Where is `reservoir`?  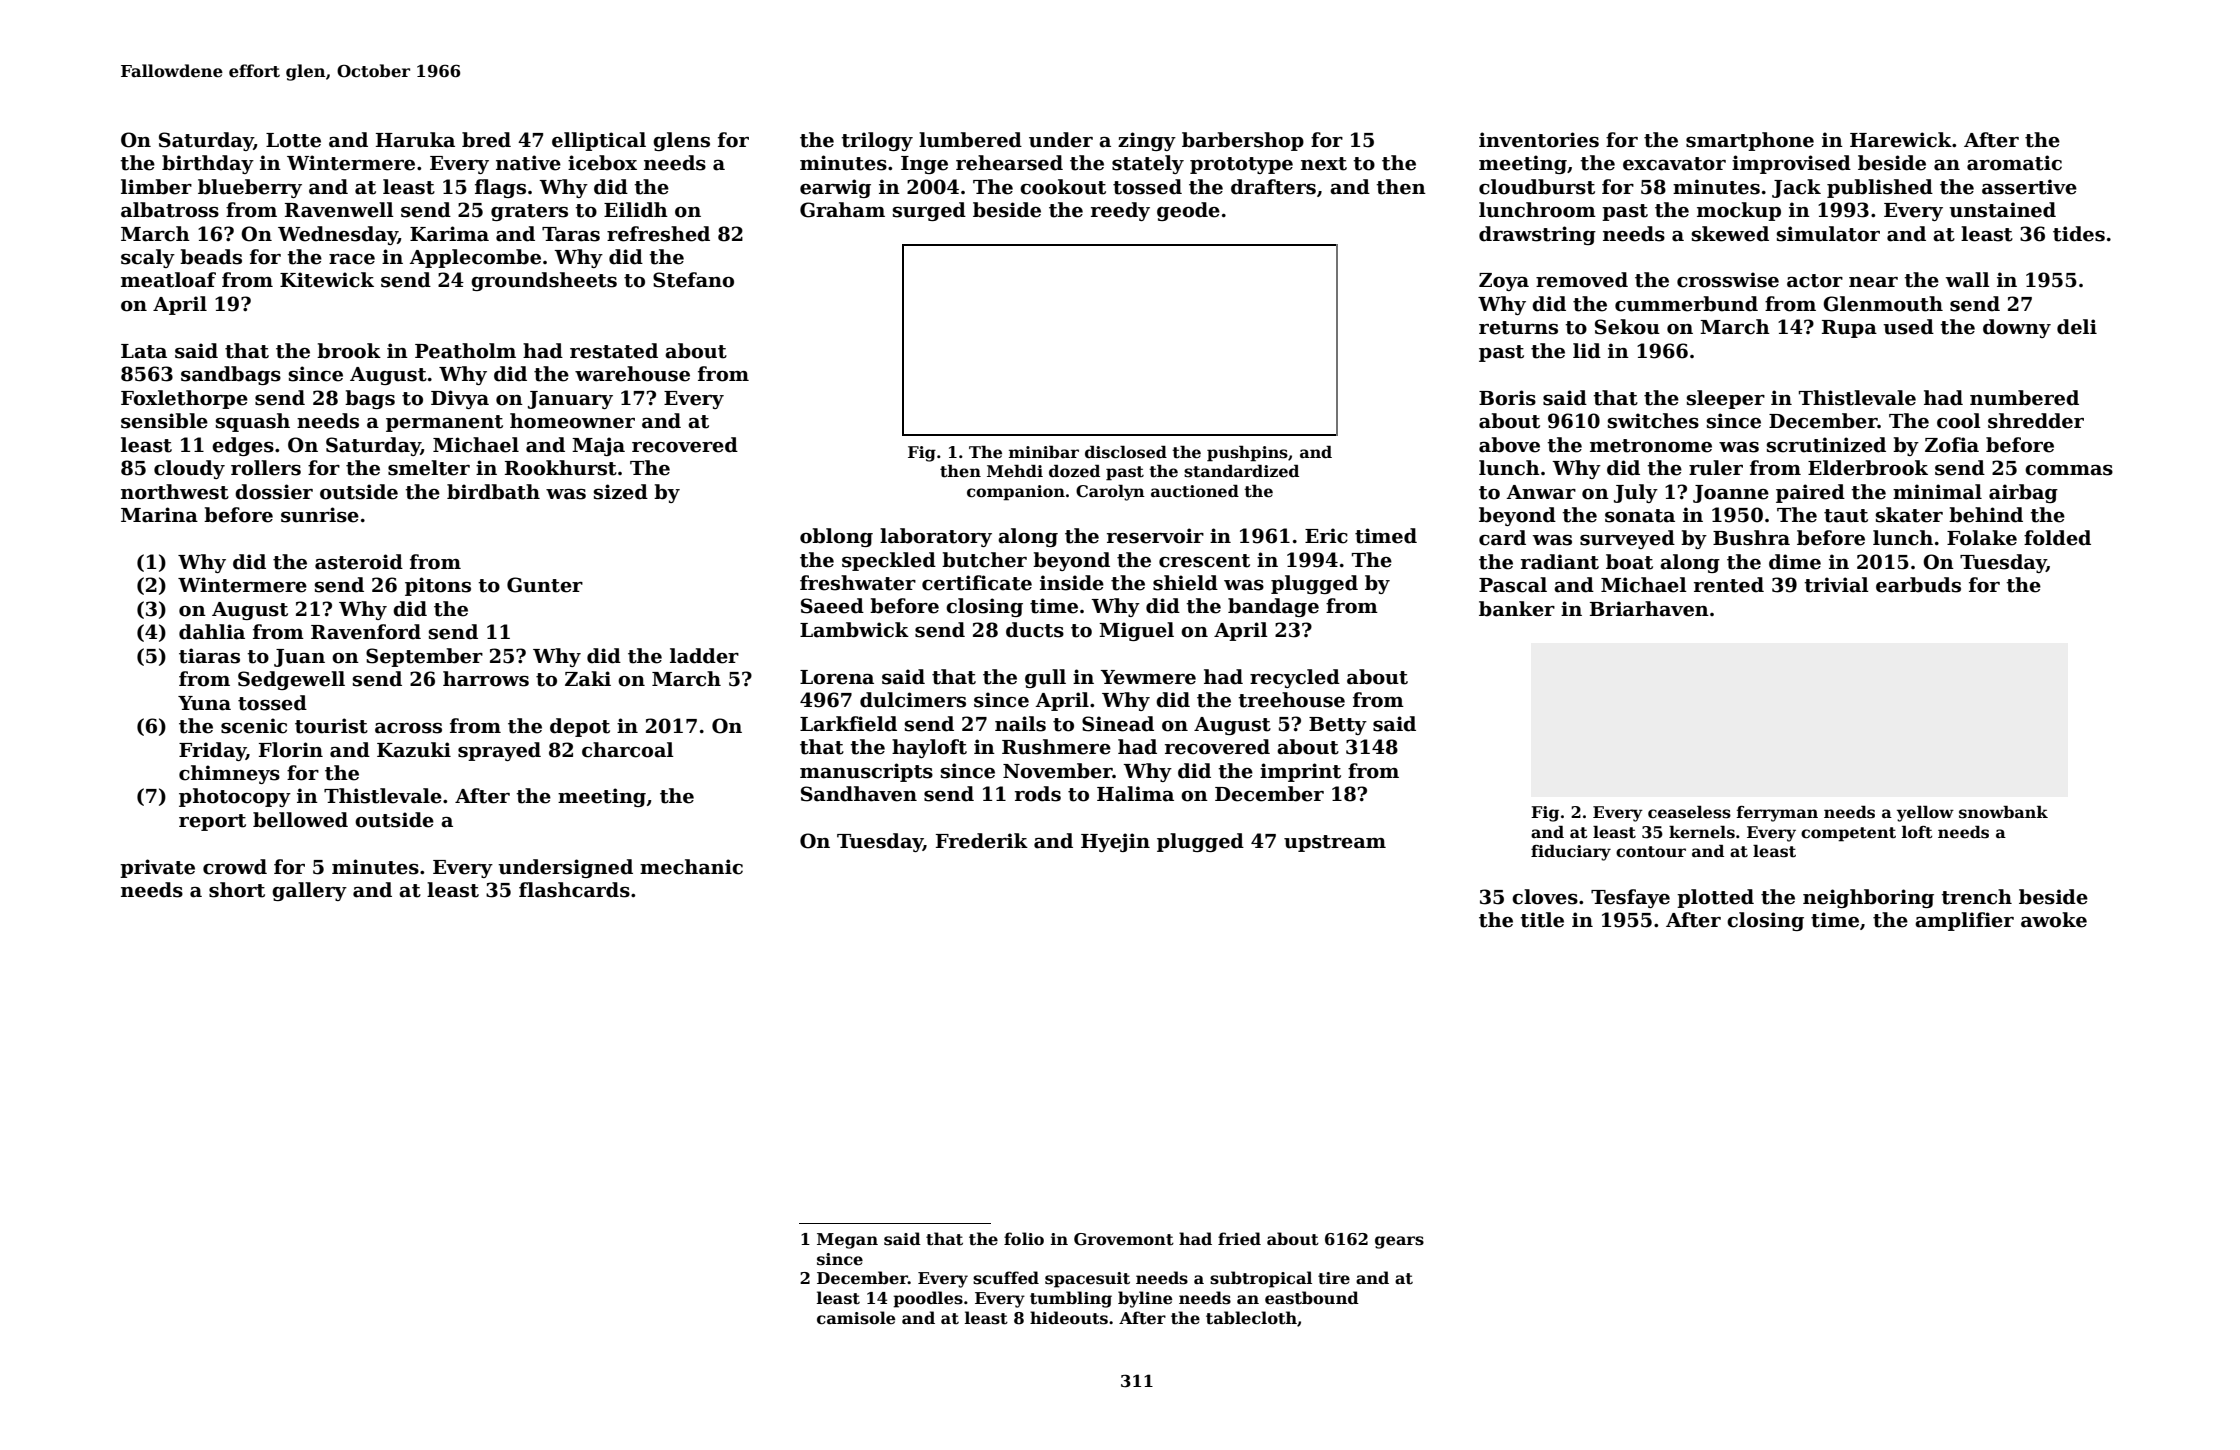 reservoir is located at coordinates (1155, 536).
